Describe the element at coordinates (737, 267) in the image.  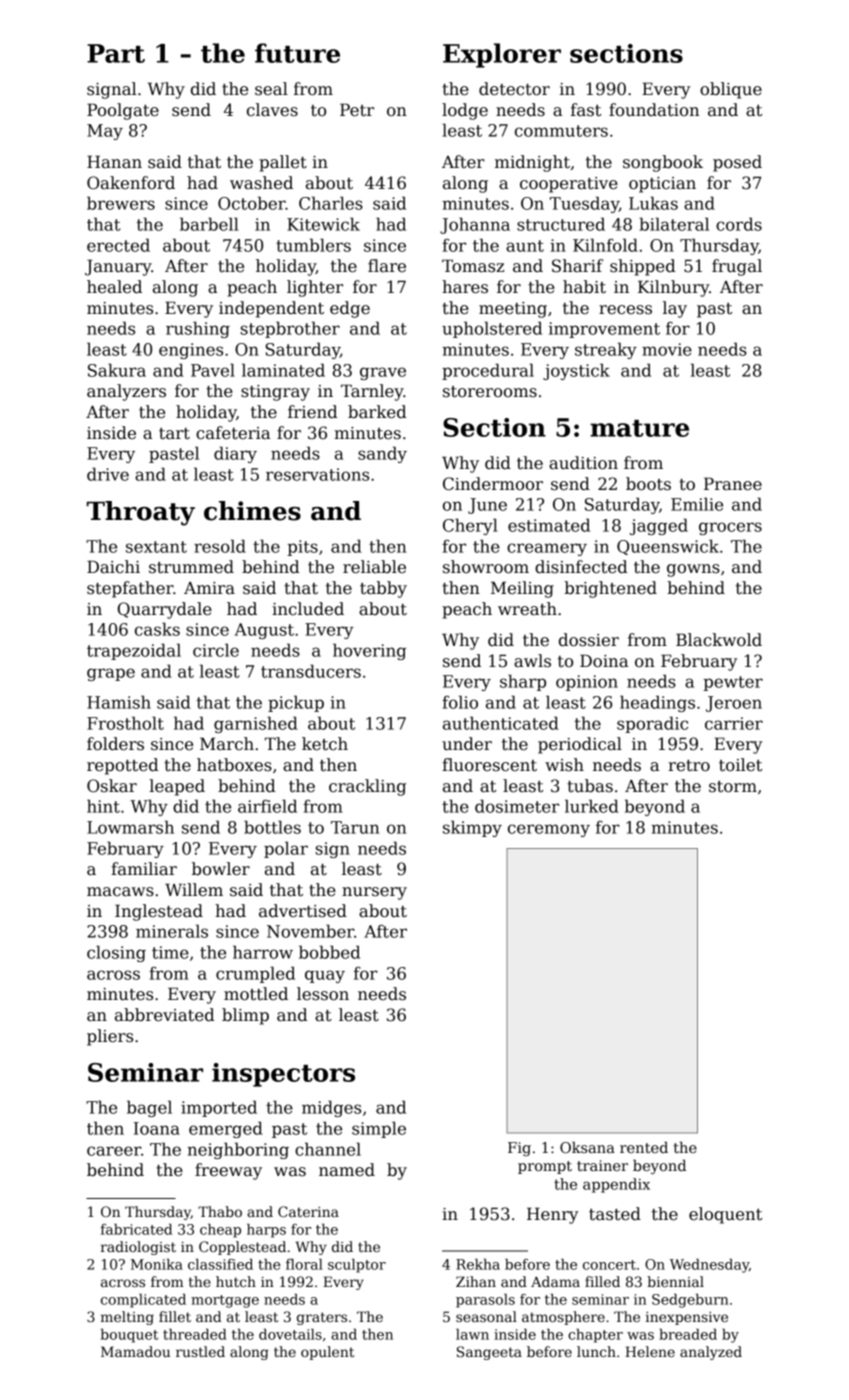
I see `frugal` at that location.
